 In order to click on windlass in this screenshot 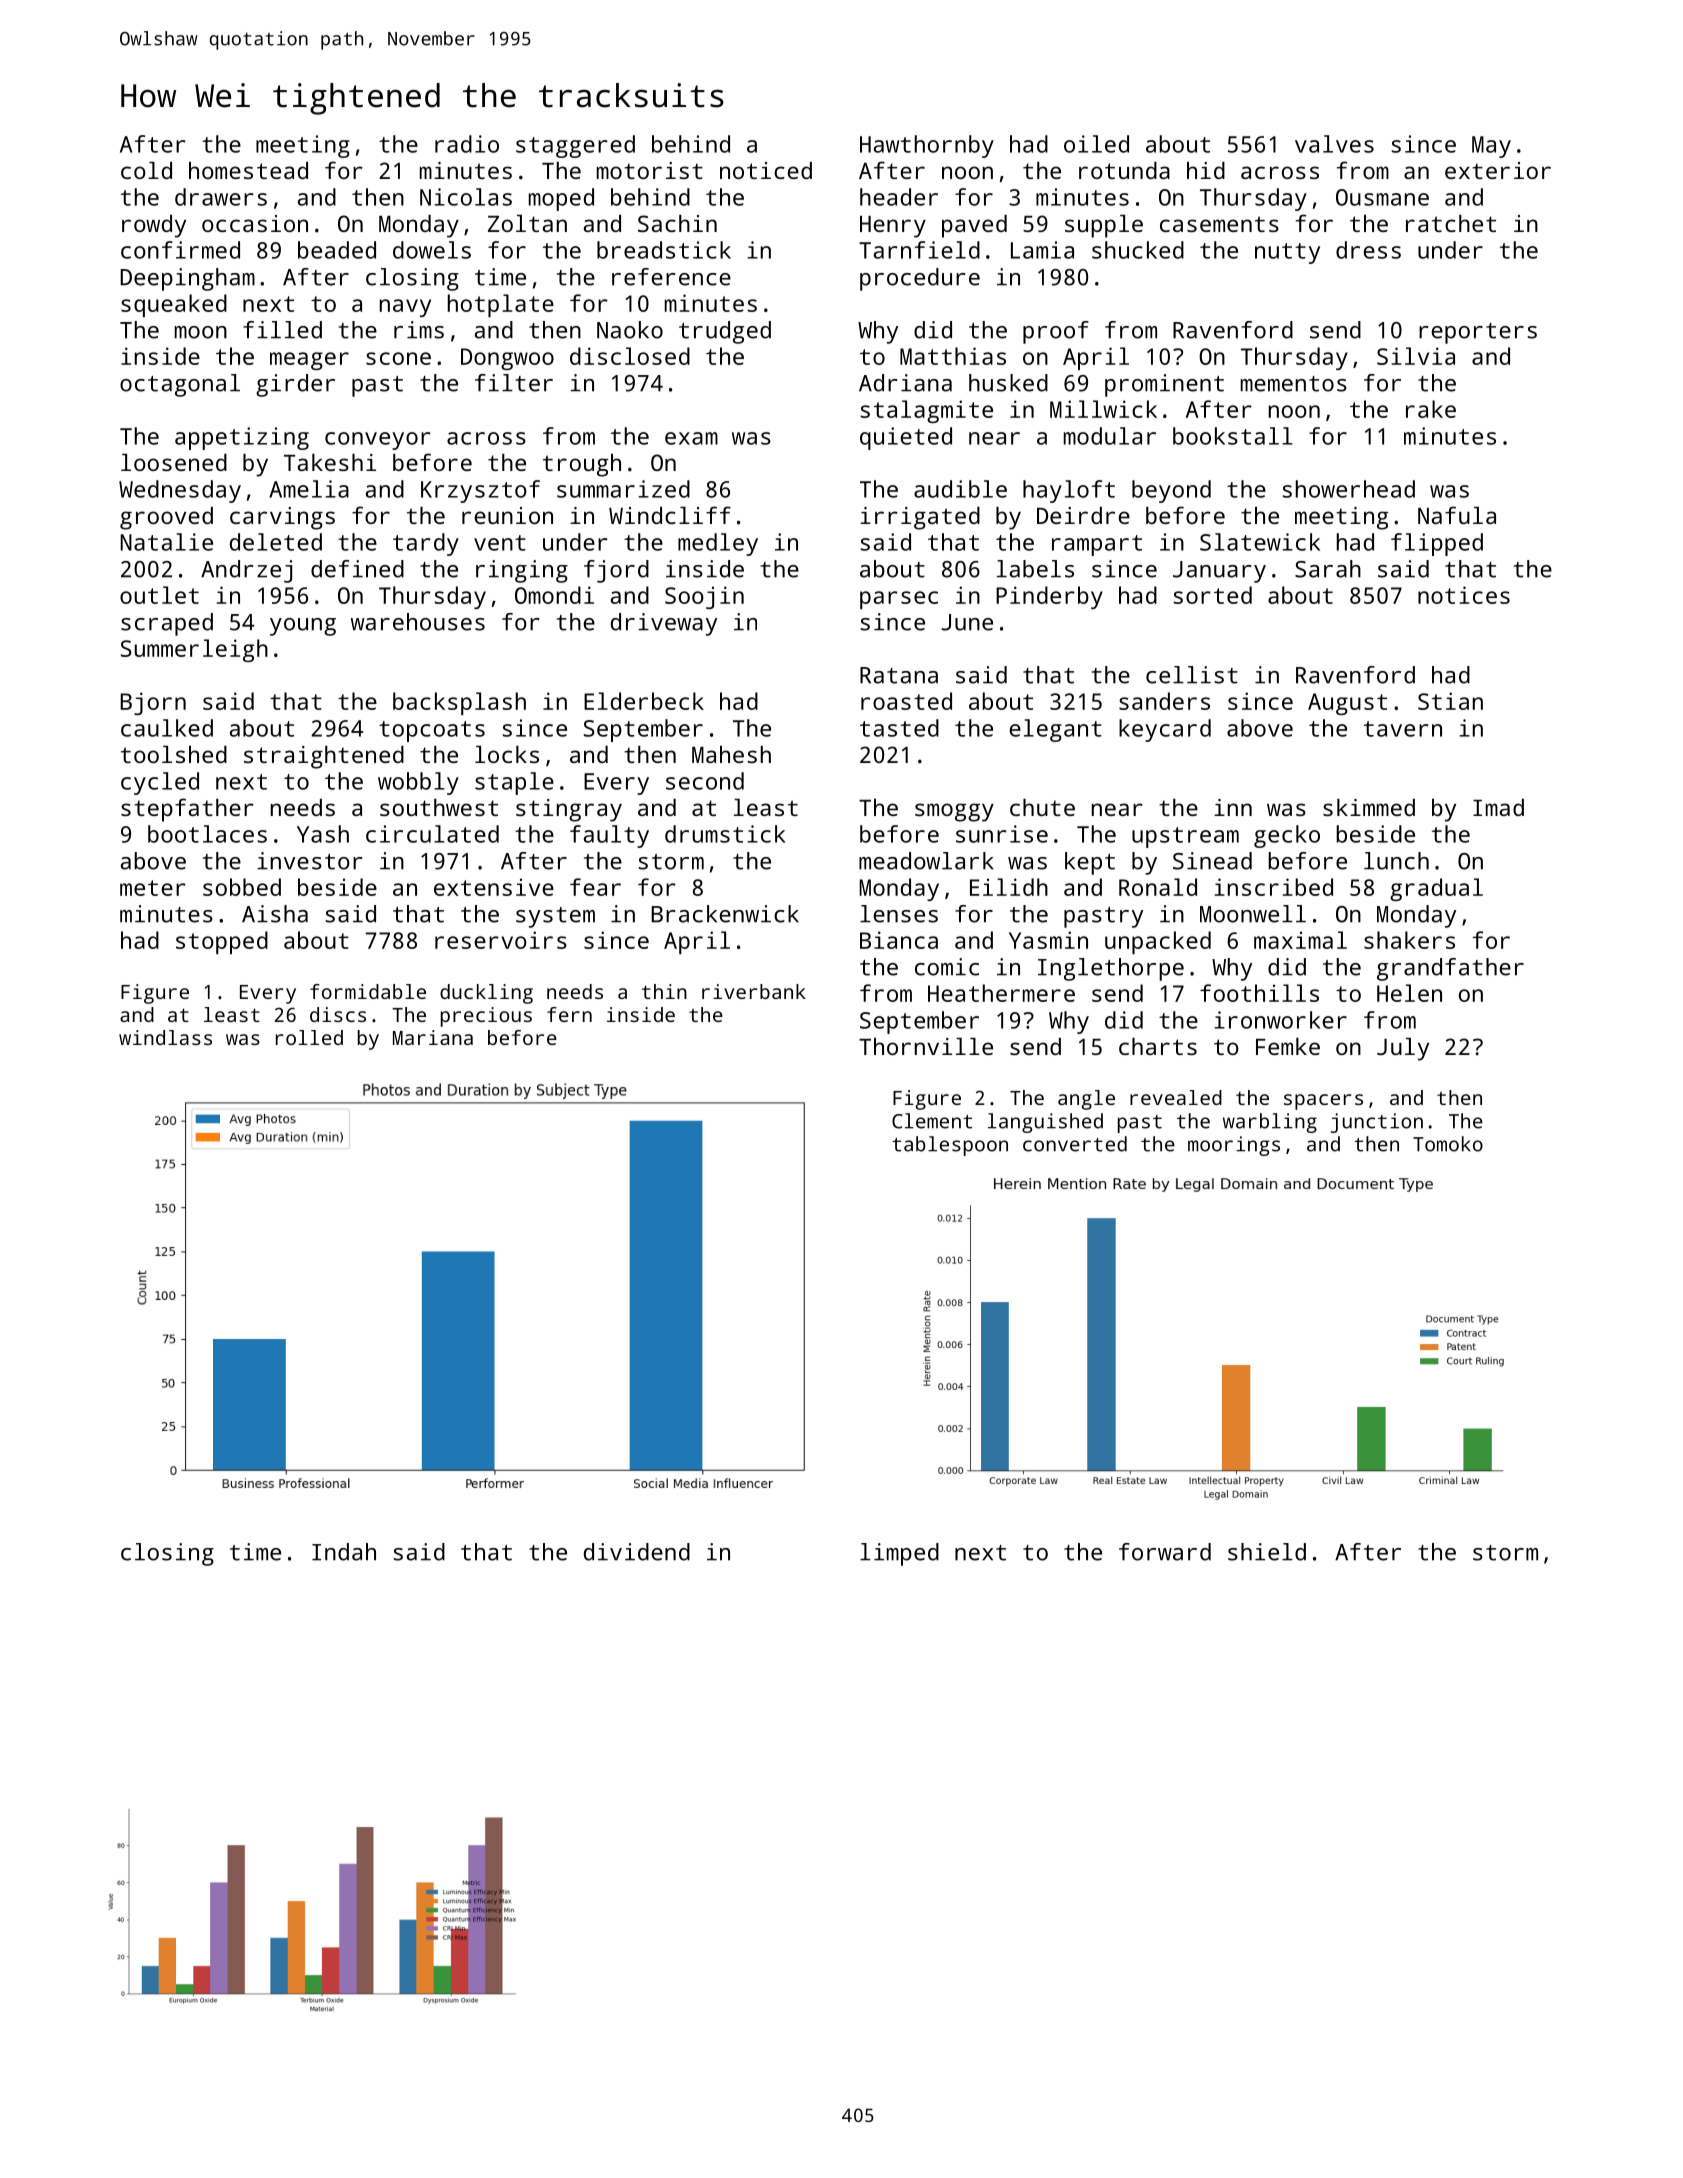, I will do `click(165, 1037)`.
